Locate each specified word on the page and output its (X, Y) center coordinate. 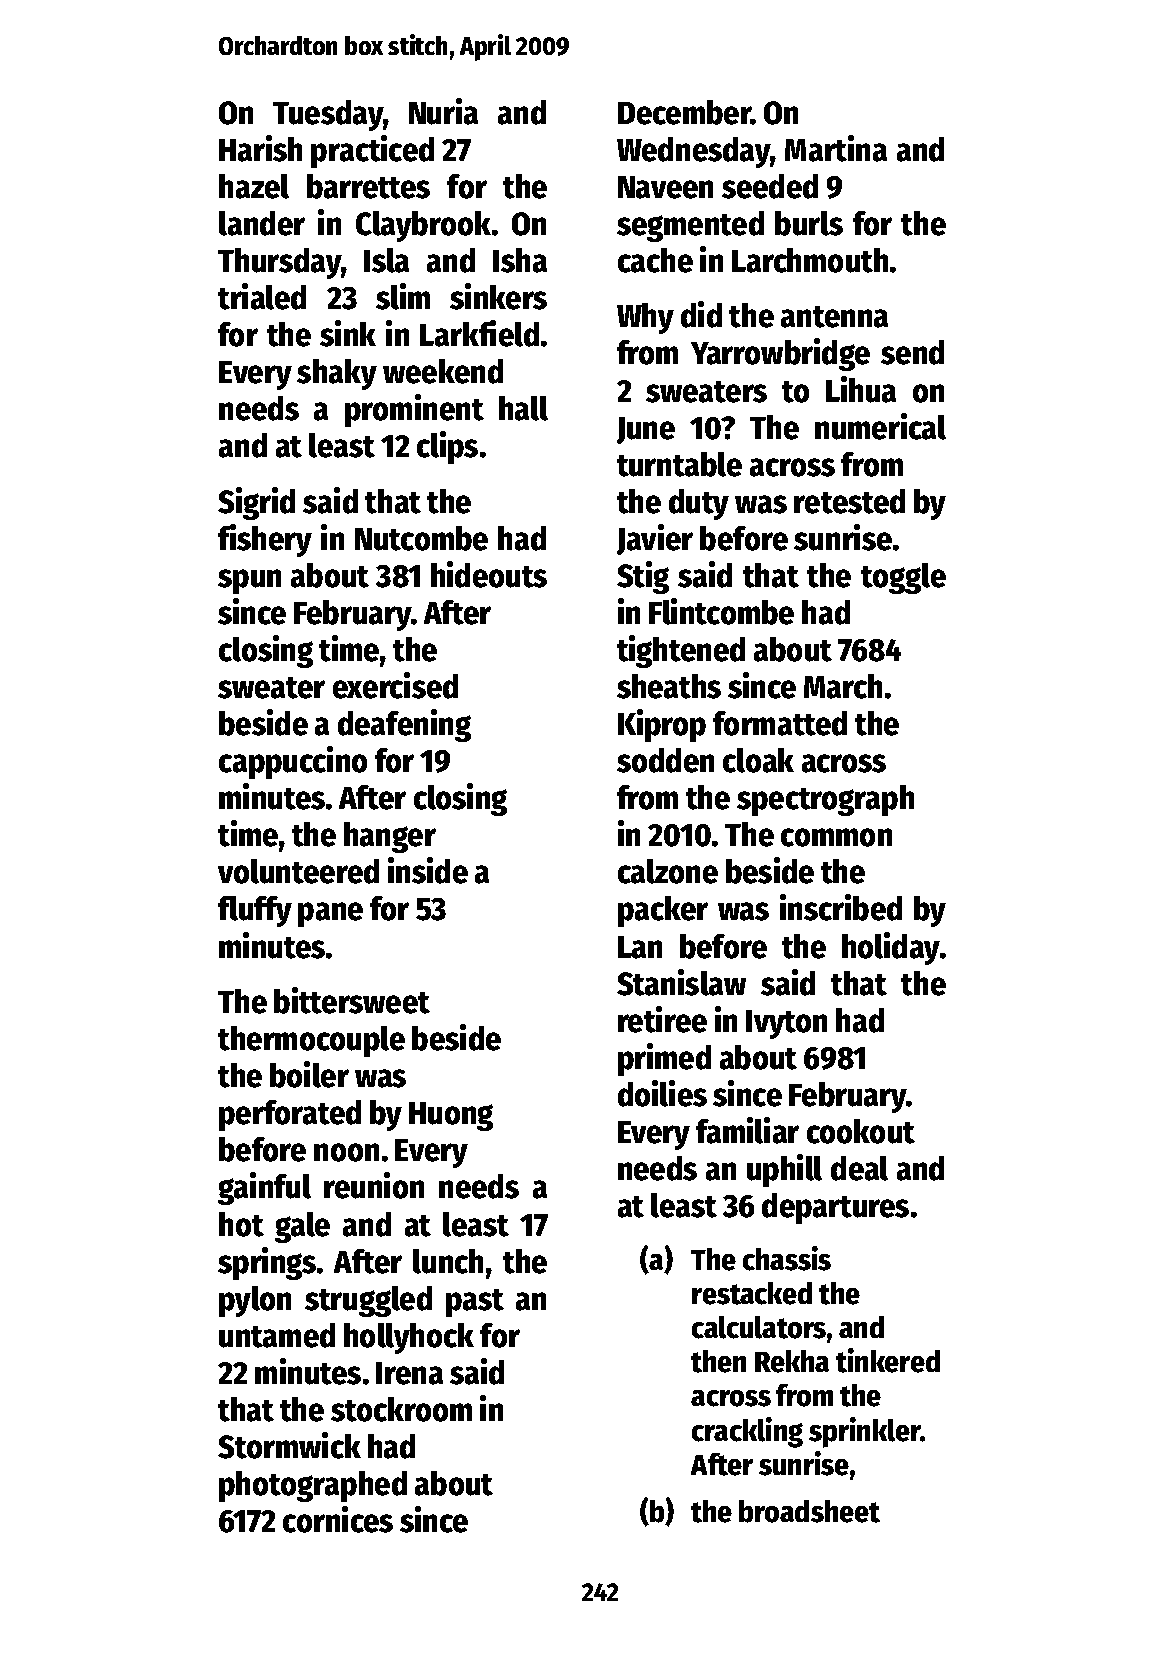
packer (663, 911)
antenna (834, 317)
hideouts (489, 574)
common (836, 837)
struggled (368, 1301)
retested (849, 501)
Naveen (665, 187)
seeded (770, 186)
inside (428, 870)
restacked (752, 1293)
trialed (262, 296)
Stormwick (289, 1445)
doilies (662, 1093)
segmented (690, 226)
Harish (260, 148)
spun (249, 581)
